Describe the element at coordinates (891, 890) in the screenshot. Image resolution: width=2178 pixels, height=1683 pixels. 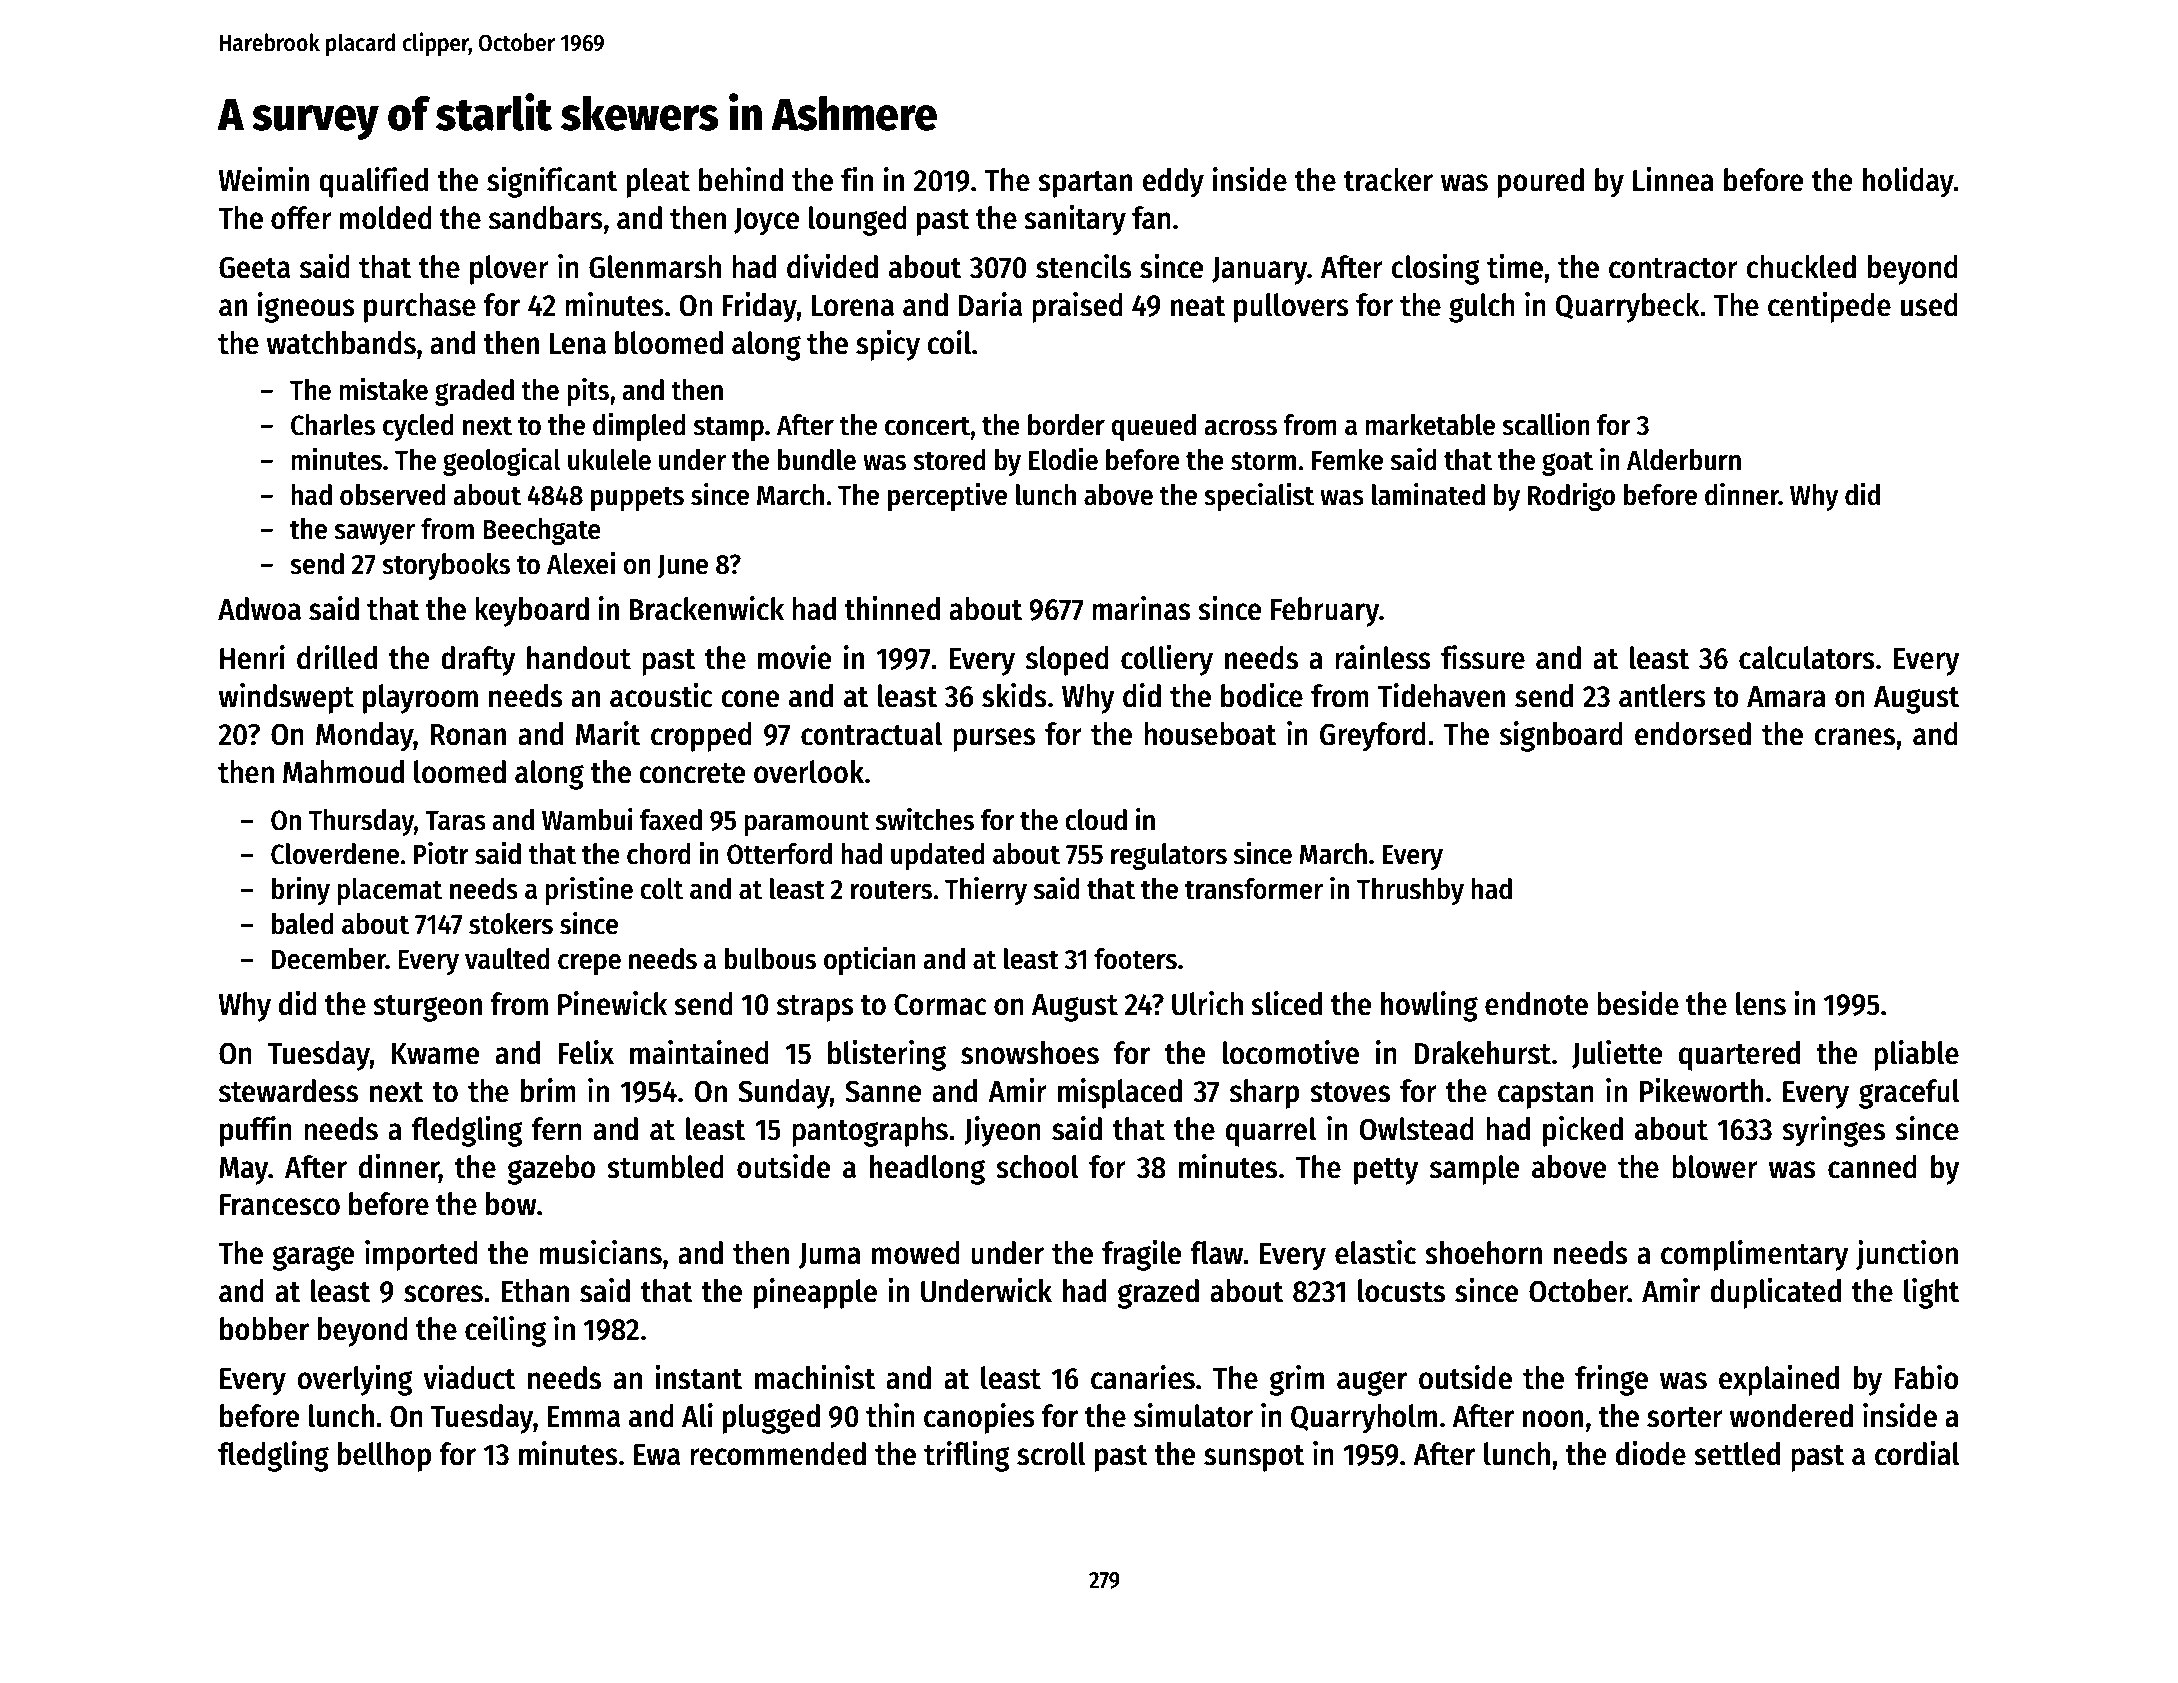
I see `routers` at that location.
